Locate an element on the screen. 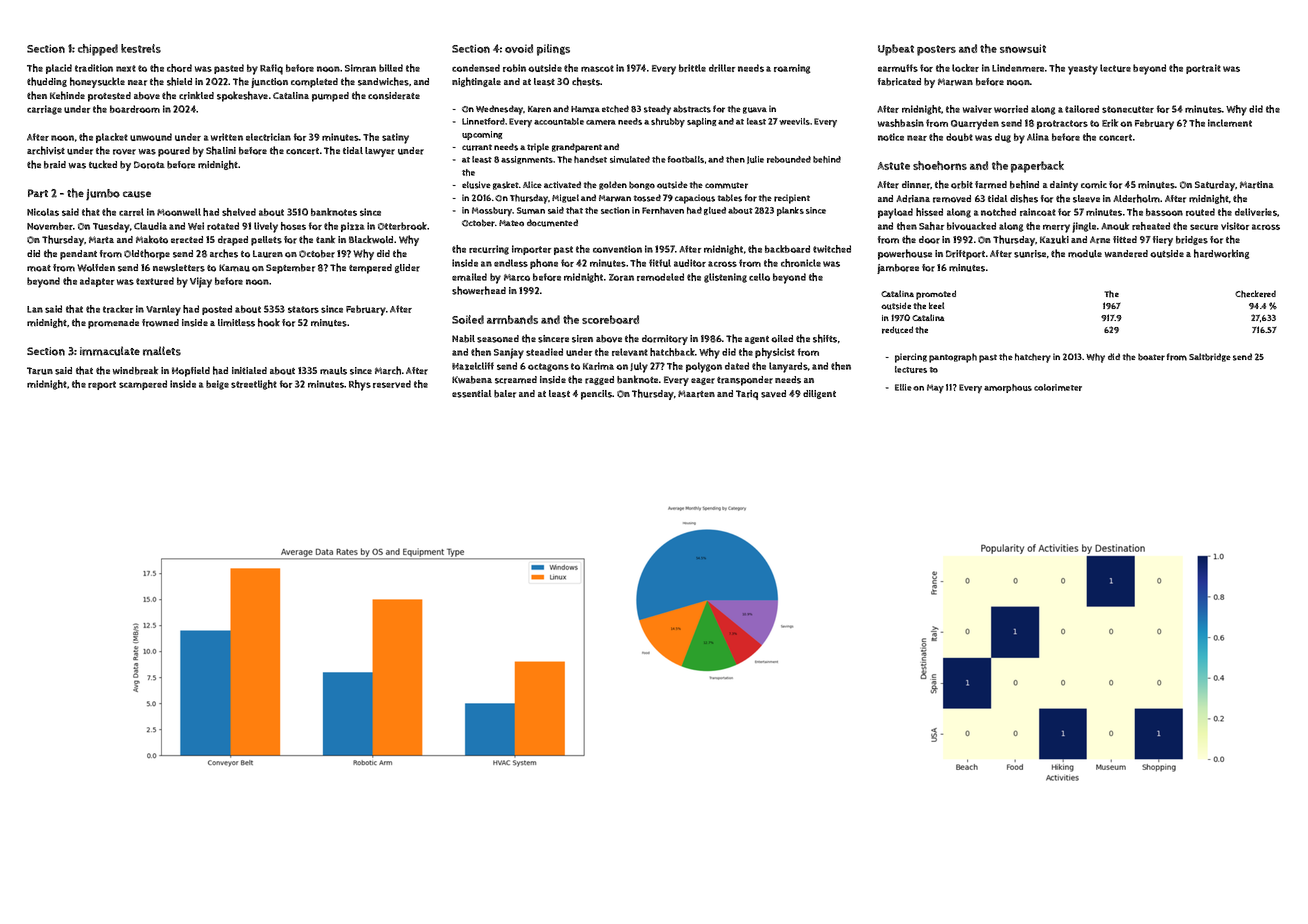 The image size is (1308, 924). jingle is located at coordinates (1084, 227).
